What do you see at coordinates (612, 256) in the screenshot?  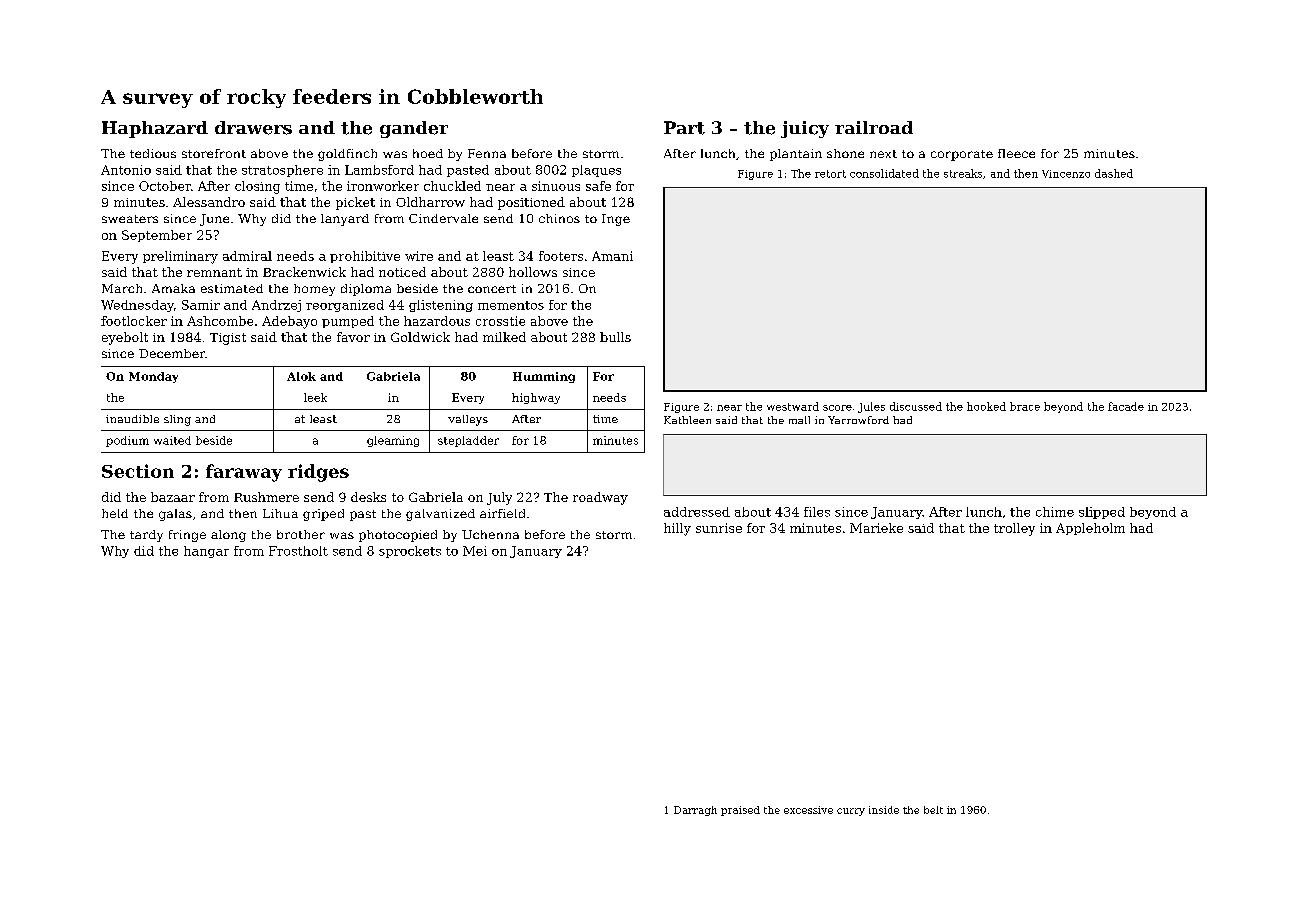 I see `Amani` at bounding box center [612, 256].
